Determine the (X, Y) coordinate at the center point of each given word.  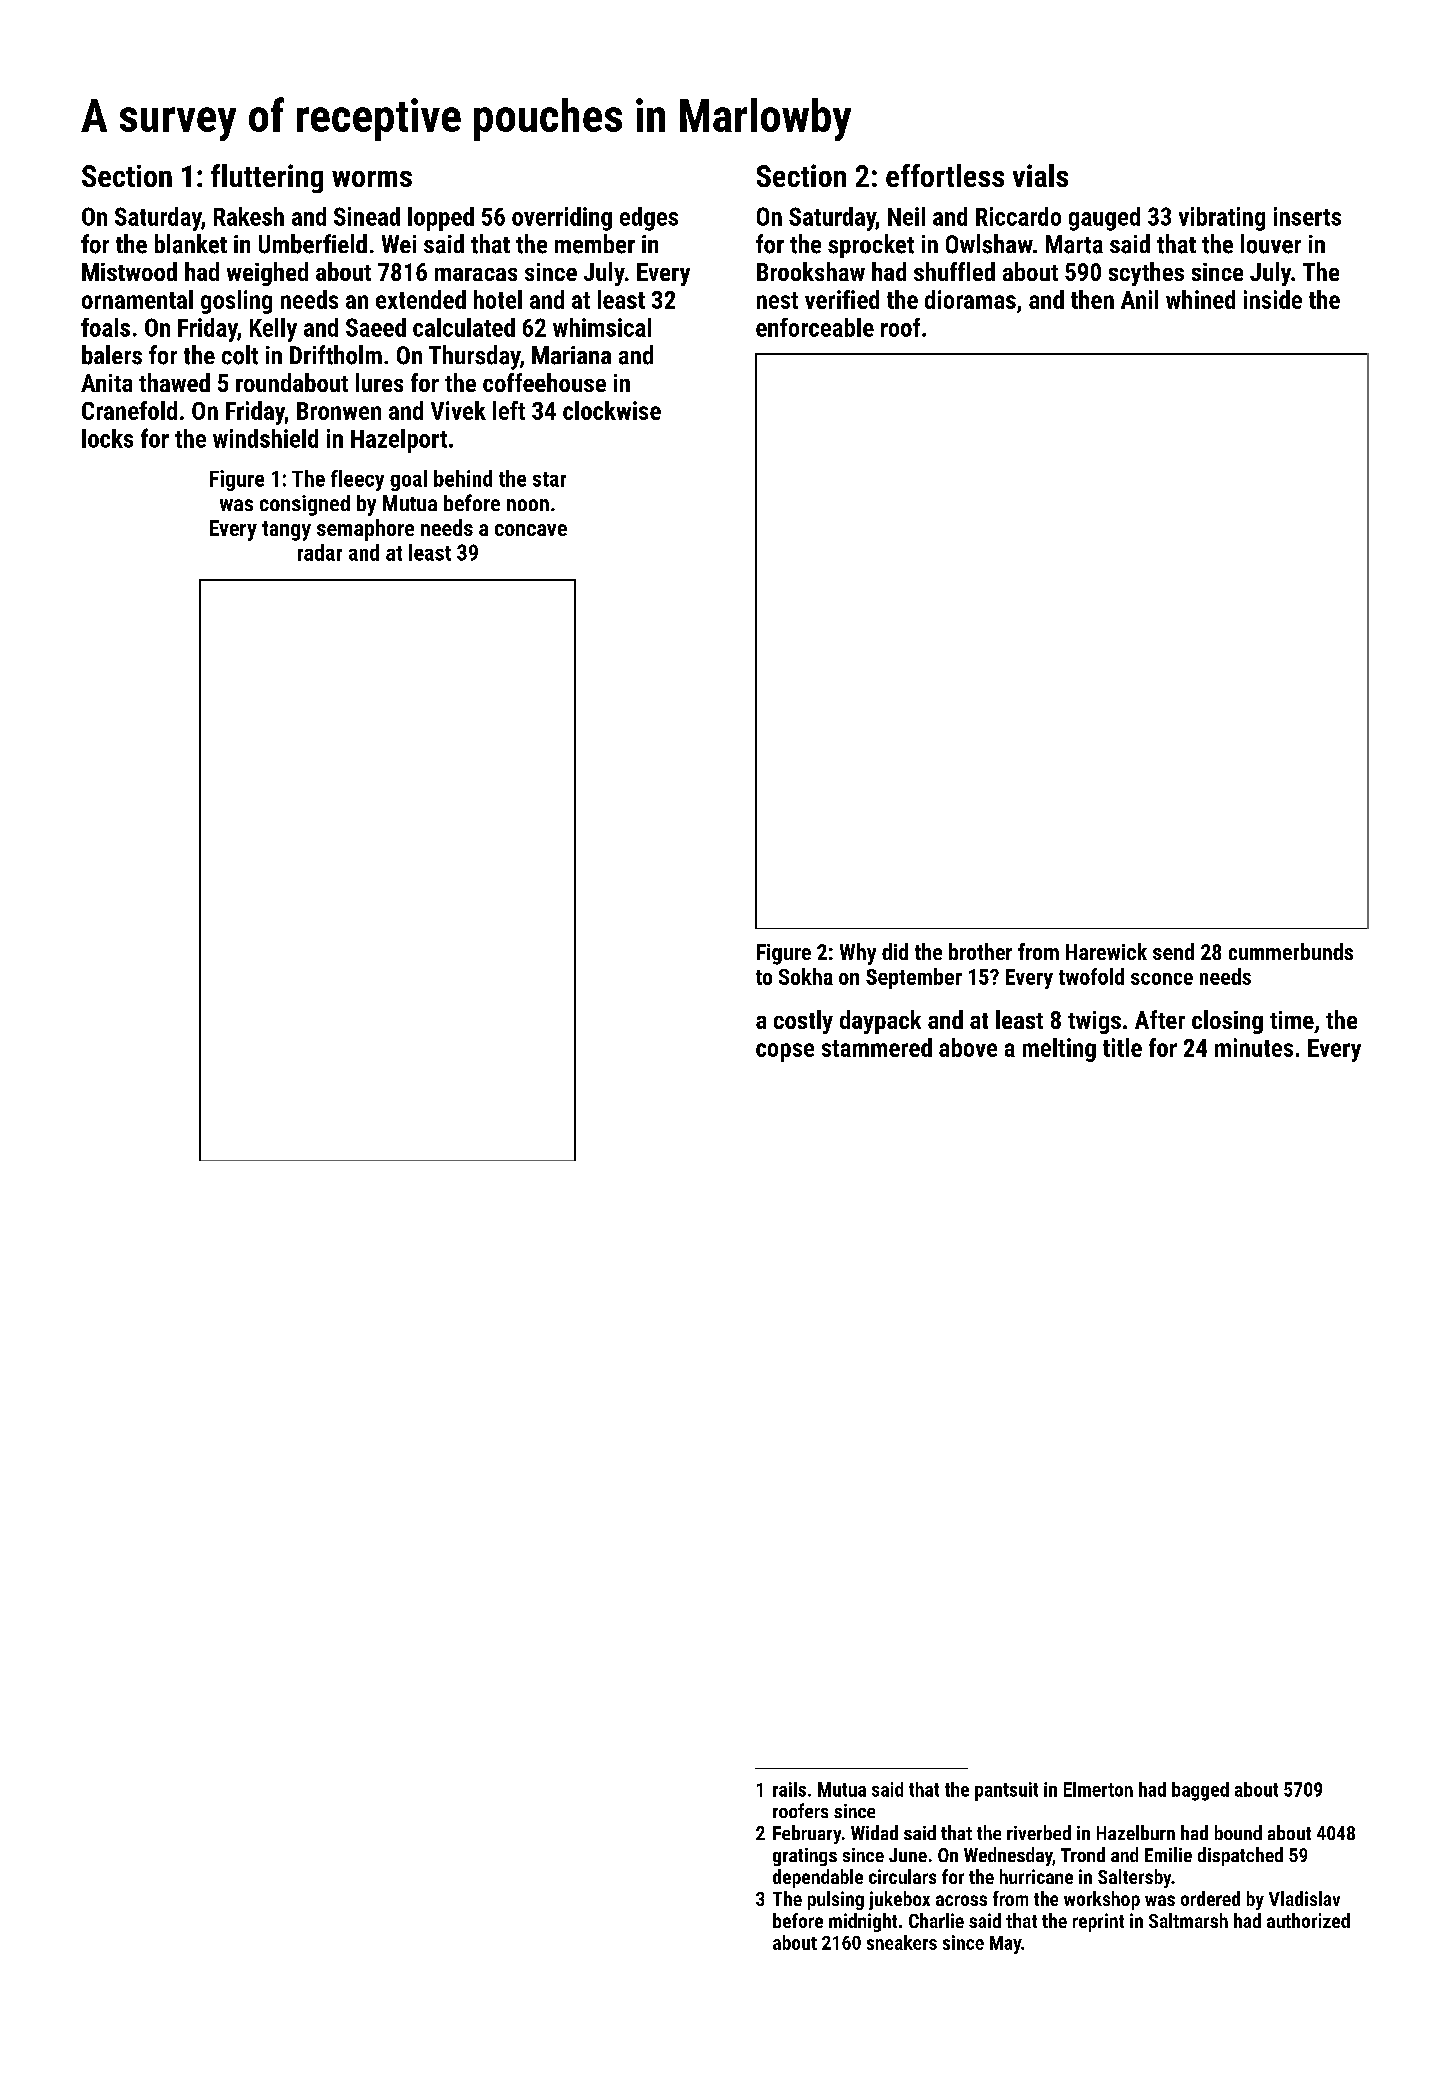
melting (1059, 1050)
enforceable (815, 327)
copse (785, 1052)
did (895, 951)
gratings (805, 1857)
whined (1200, 299)
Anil (1139, 299)
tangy (286, 531)
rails (789, 1789)
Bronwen (339, 411)
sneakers (902, 1942)
